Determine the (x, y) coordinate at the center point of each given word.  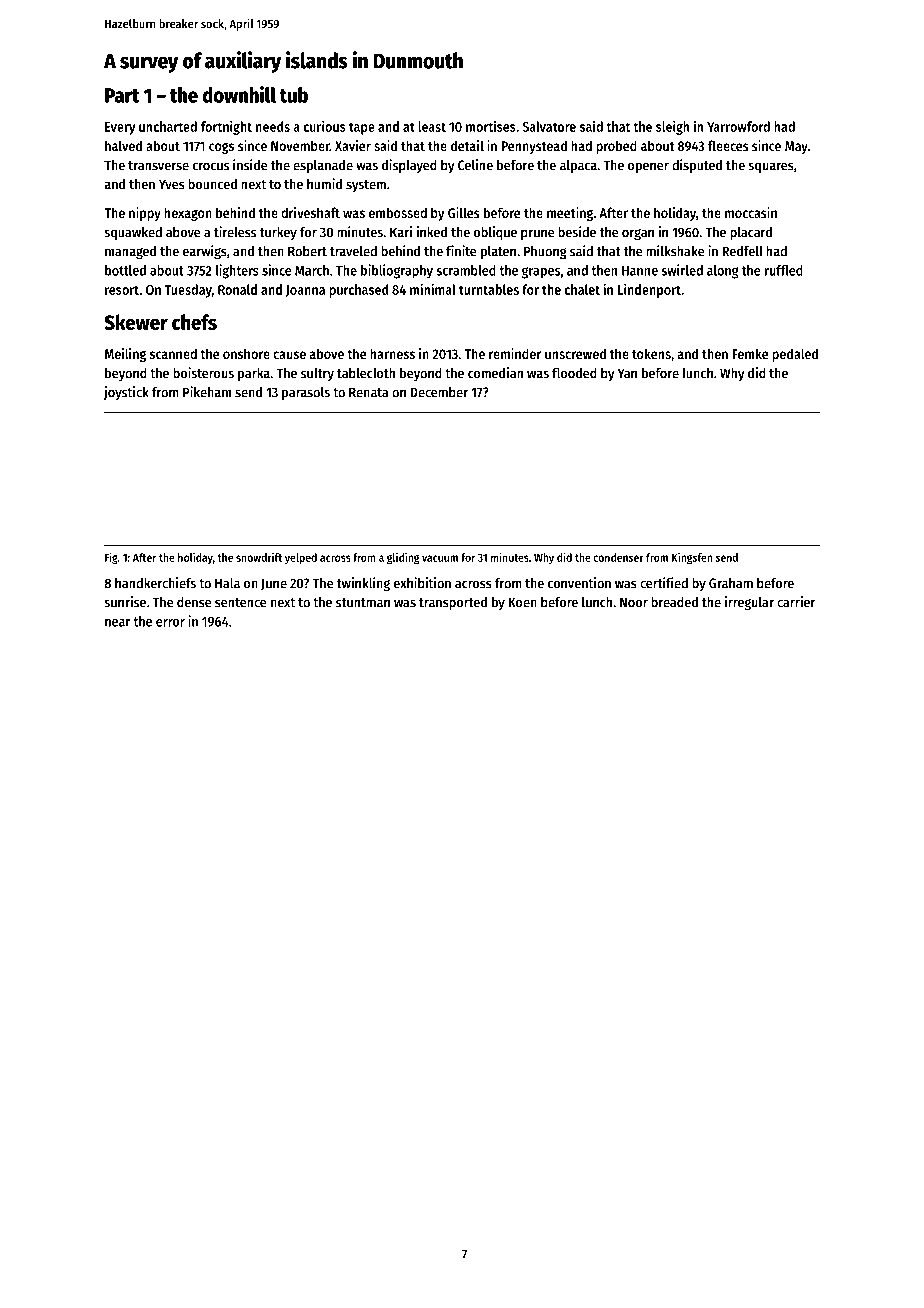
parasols (306, 393)
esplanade (323, 166)
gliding (403, 558)
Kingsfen (692, 558)
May (796, 147)
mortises (491, 126)
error (170, 623)
